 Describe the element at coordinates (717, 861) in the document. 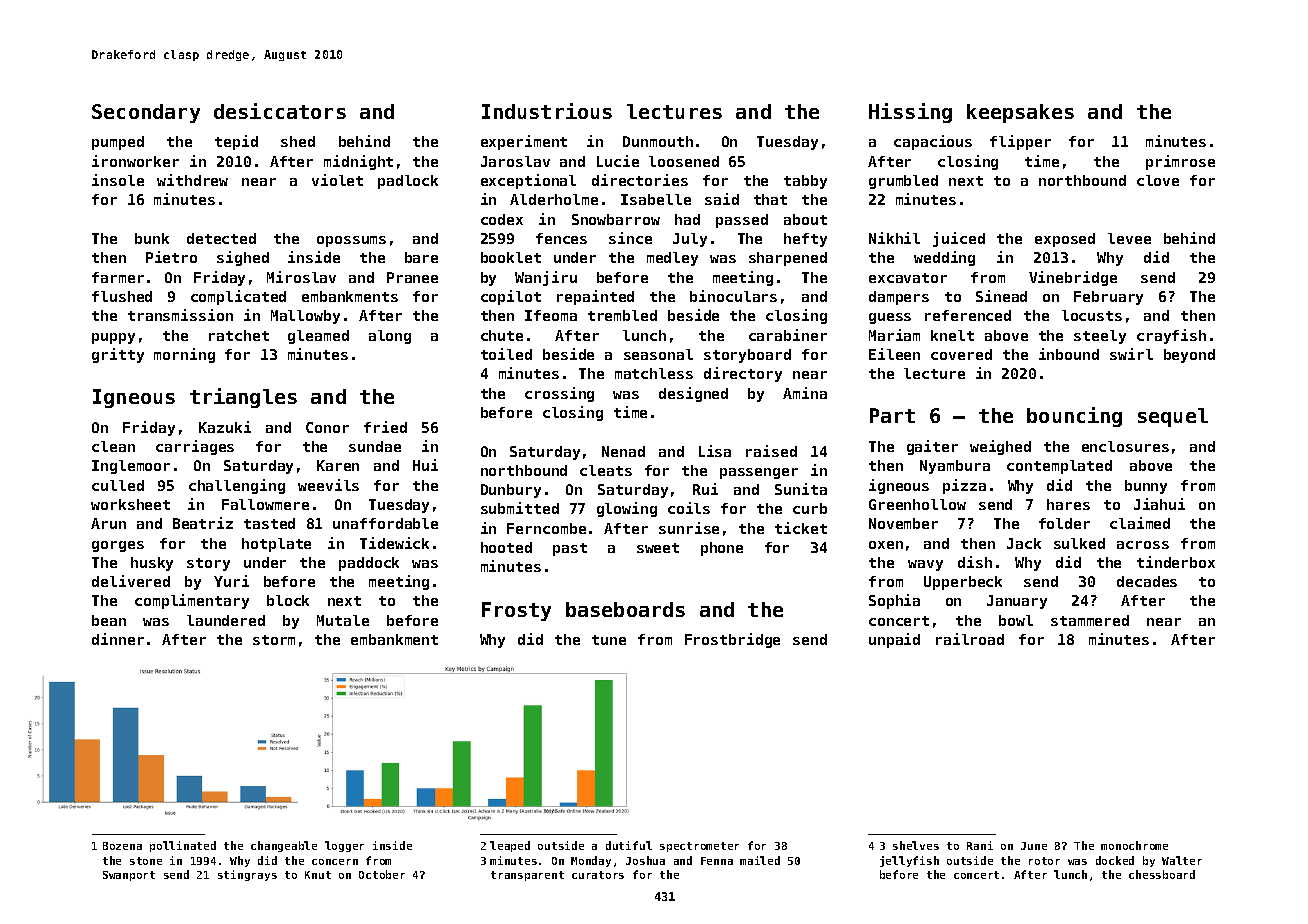

I see `Fenna` at that location.
